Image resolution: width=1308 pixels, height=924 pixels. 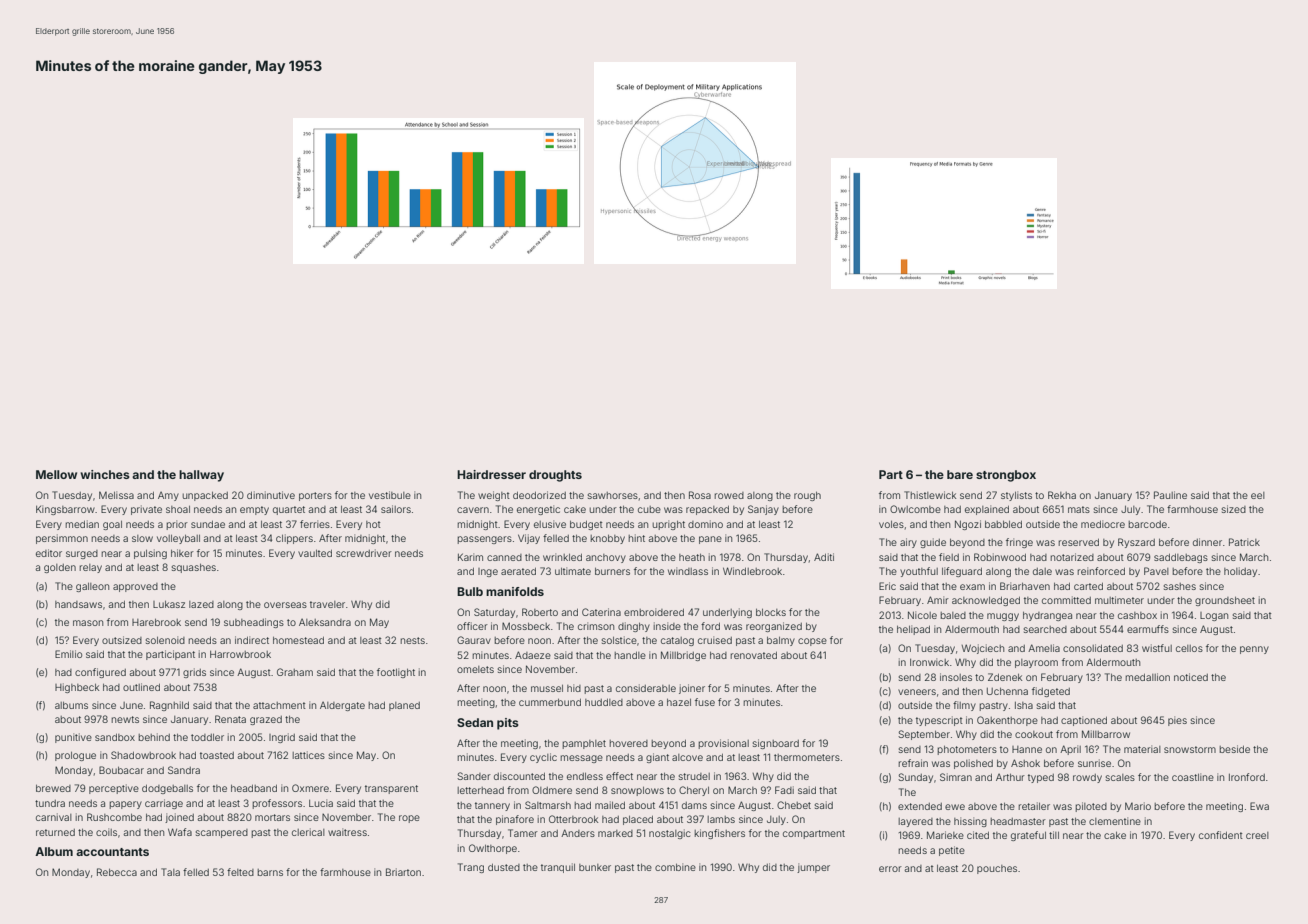 I want to click on considerable, so click(x=646, y=688).
